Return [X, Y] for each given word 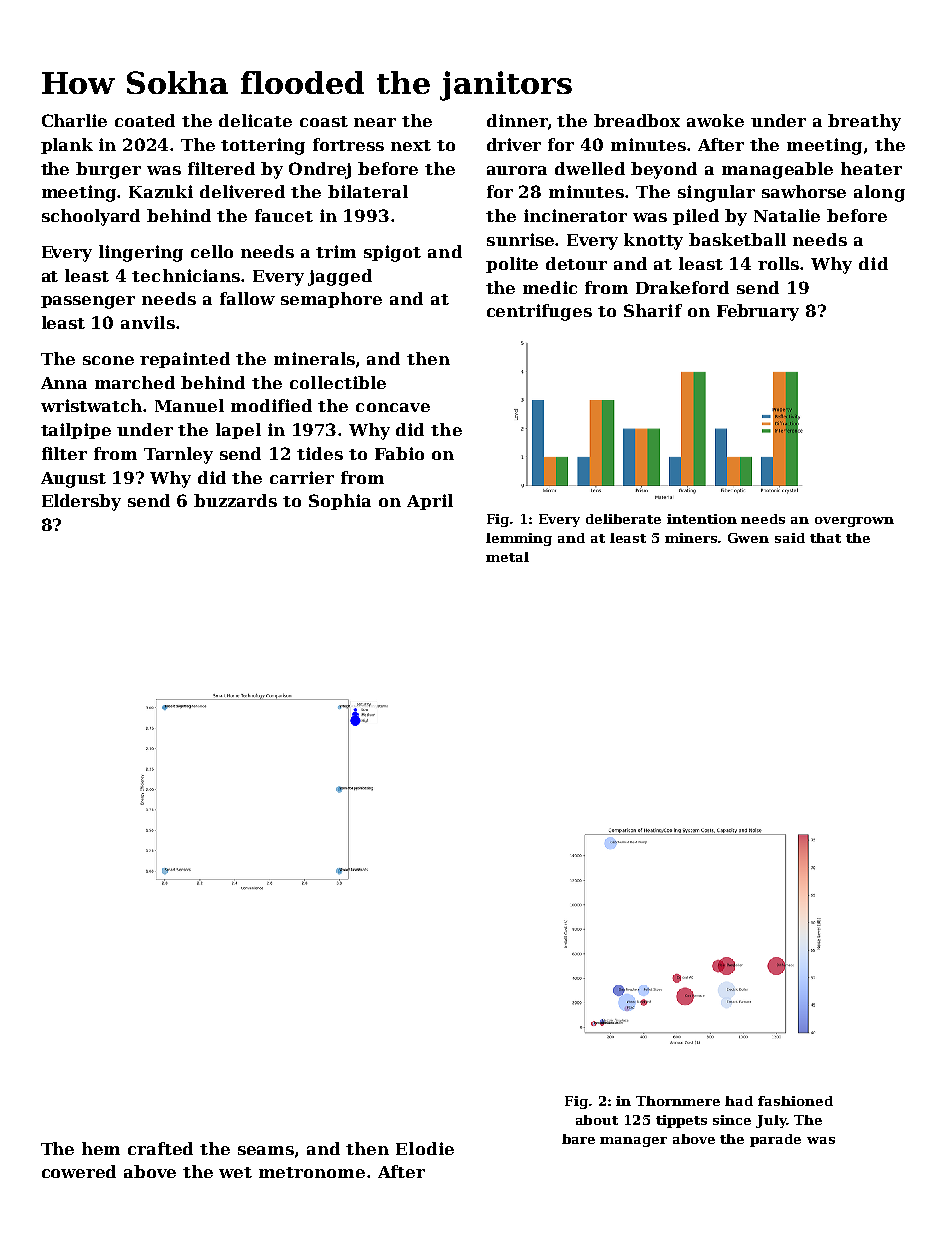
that [825, 538]
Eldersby [81, 502]
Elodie [425, 1148]
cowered [79, 1171]
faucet [284, 215]
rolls [779, 263]
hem [101, 1148]
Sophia [340, 502]
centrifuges [539, 312]
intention [702, 519]
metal [507, 557]
